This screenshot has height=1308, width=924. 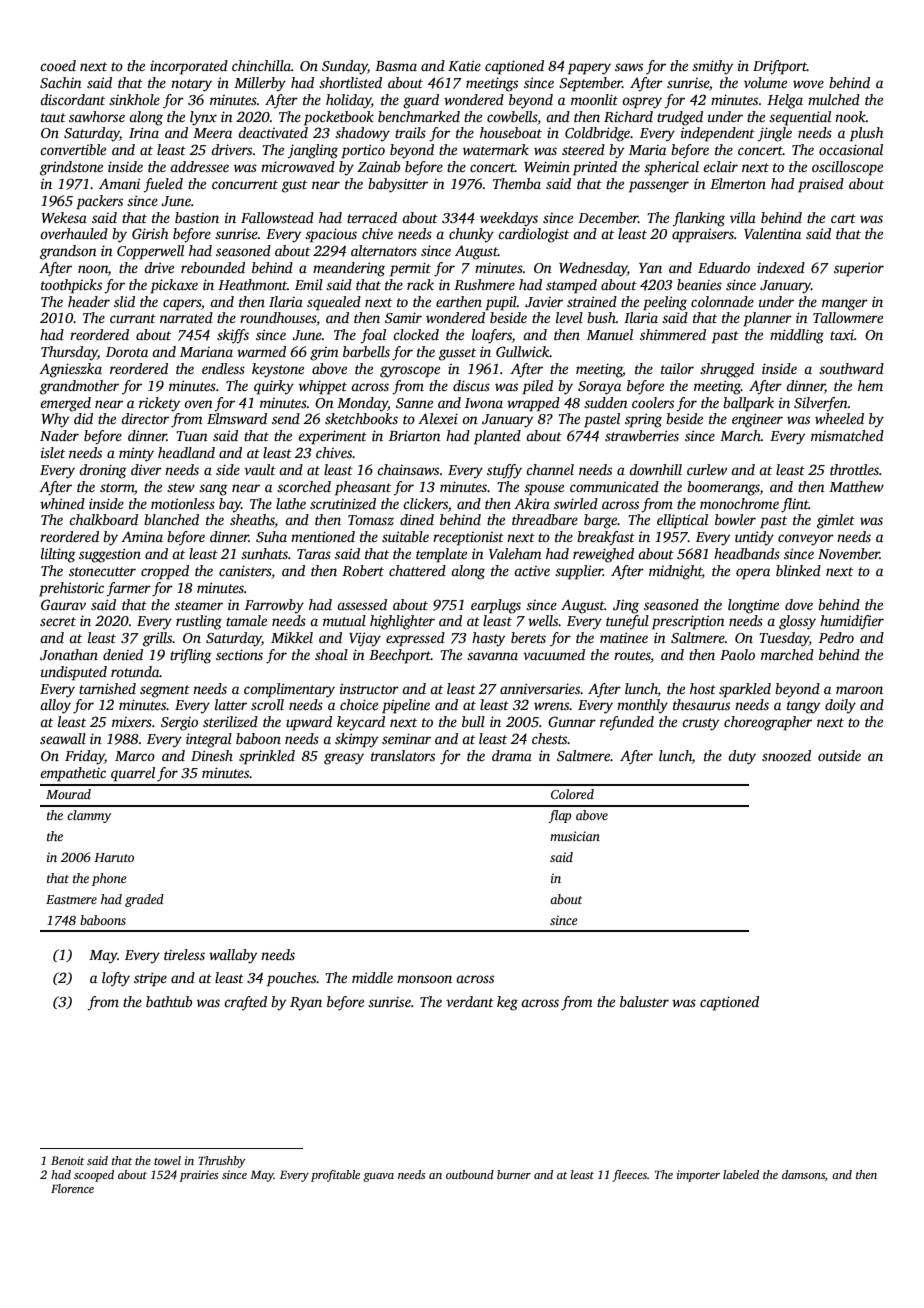 I want to click on smithy, so click(x=712, y=67).
